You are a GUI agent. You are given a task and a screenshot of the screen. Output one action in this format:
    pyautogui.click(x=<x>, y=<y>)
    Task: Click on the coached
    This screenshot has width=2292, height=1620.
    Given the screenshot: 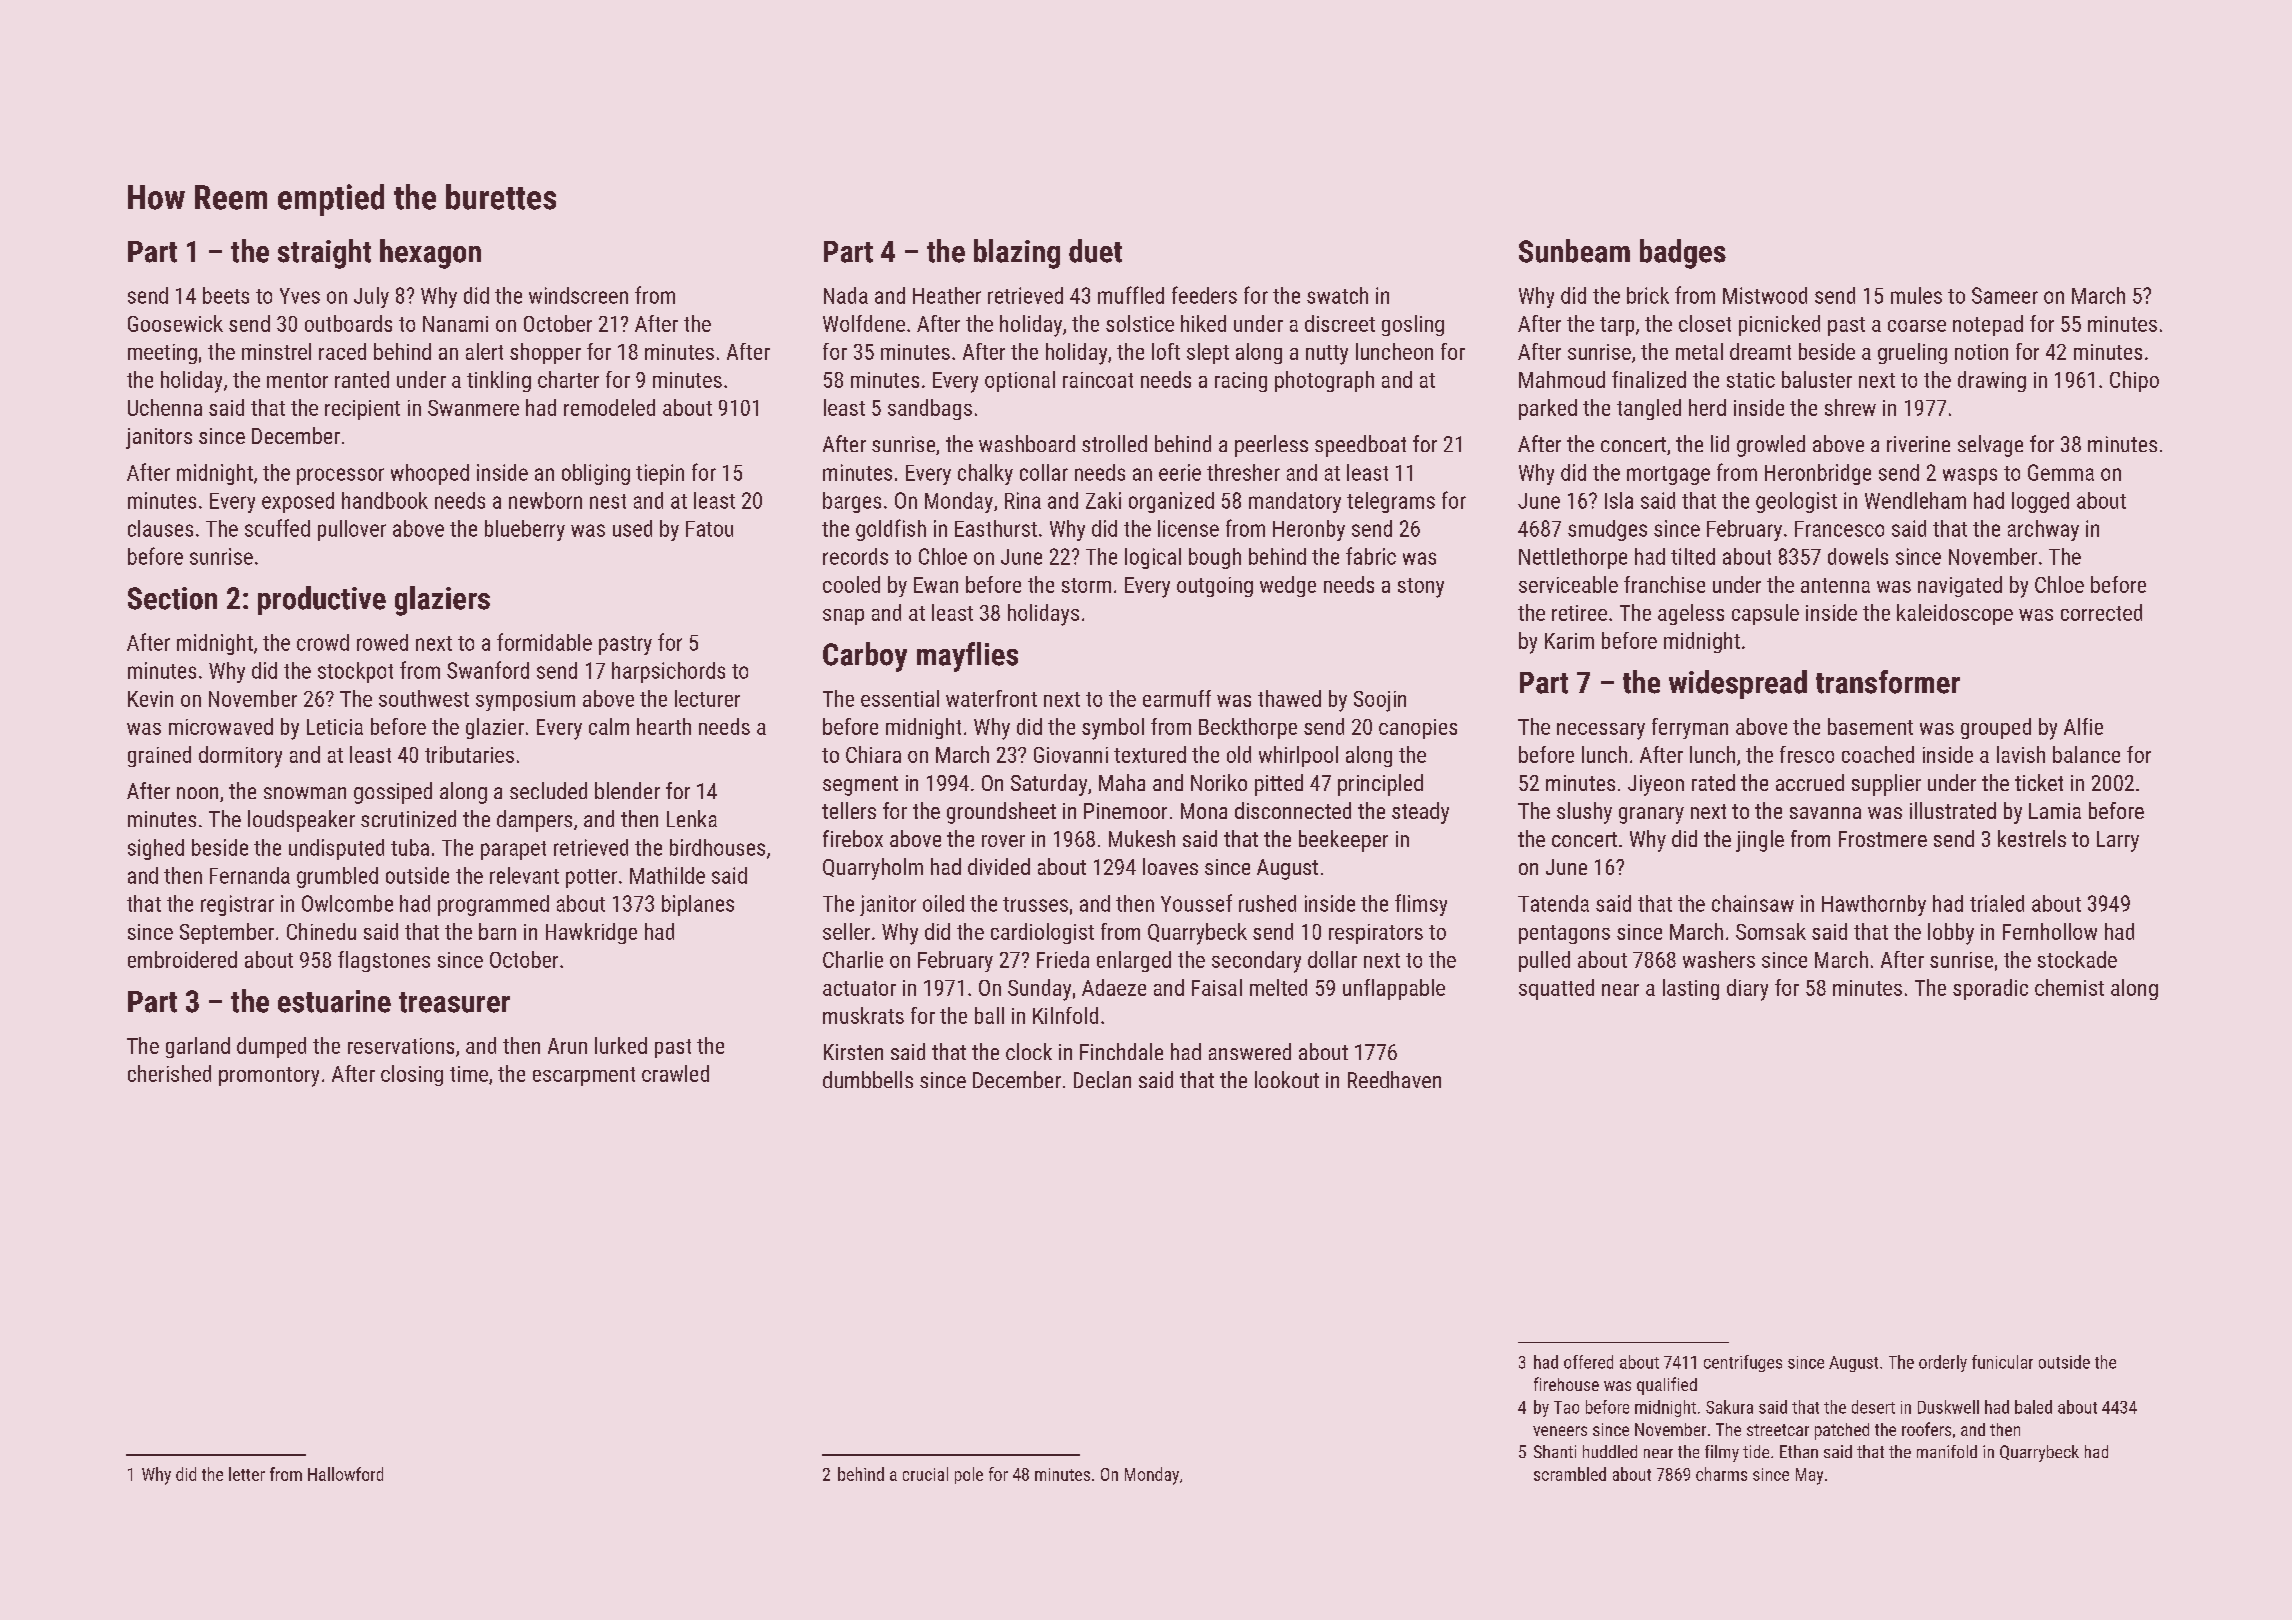 What is the action you would take?
    pyautogui.click(x=1878, y=754)
